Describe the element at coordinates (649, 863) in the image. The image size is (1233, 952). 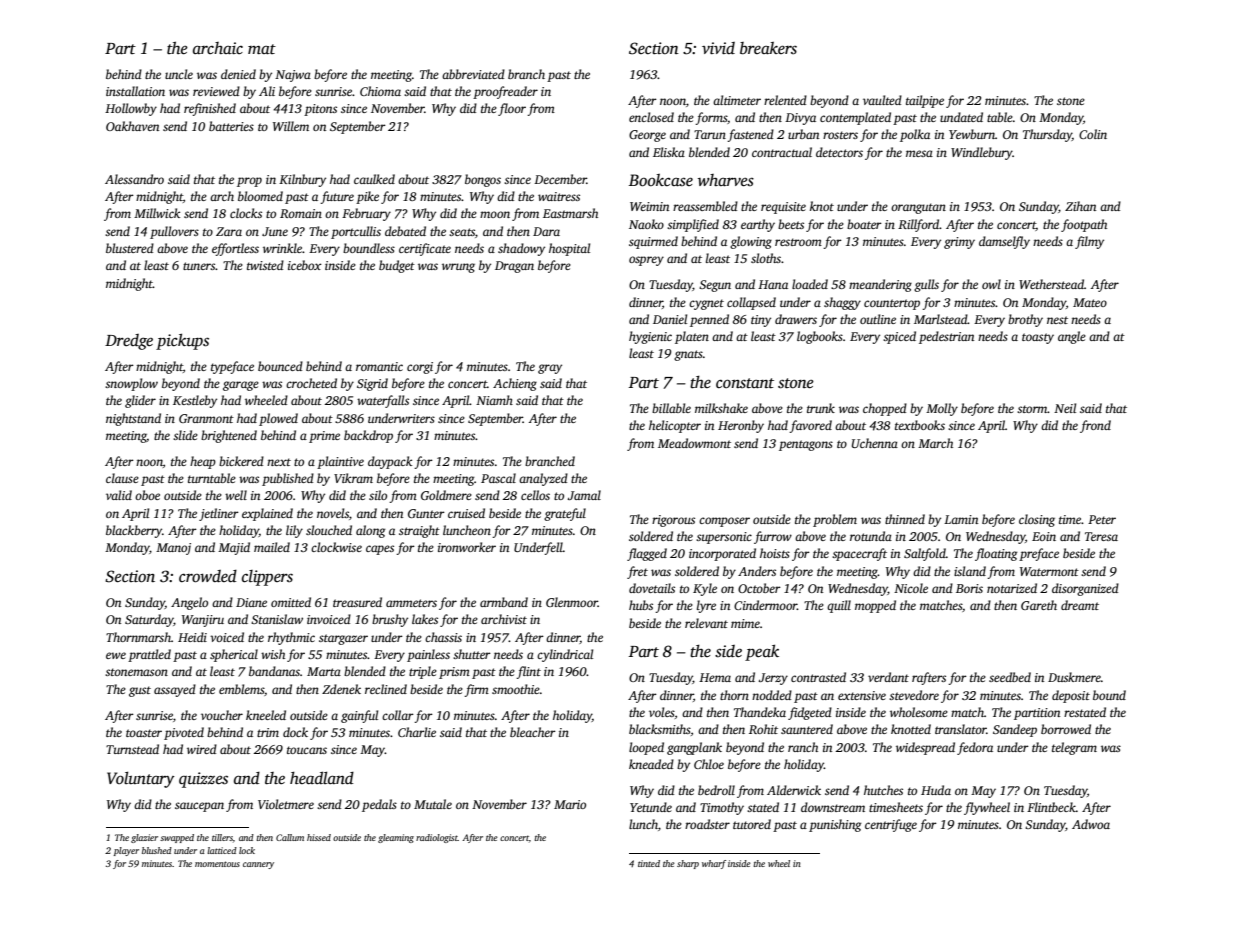
I see `tinted` at that location.
